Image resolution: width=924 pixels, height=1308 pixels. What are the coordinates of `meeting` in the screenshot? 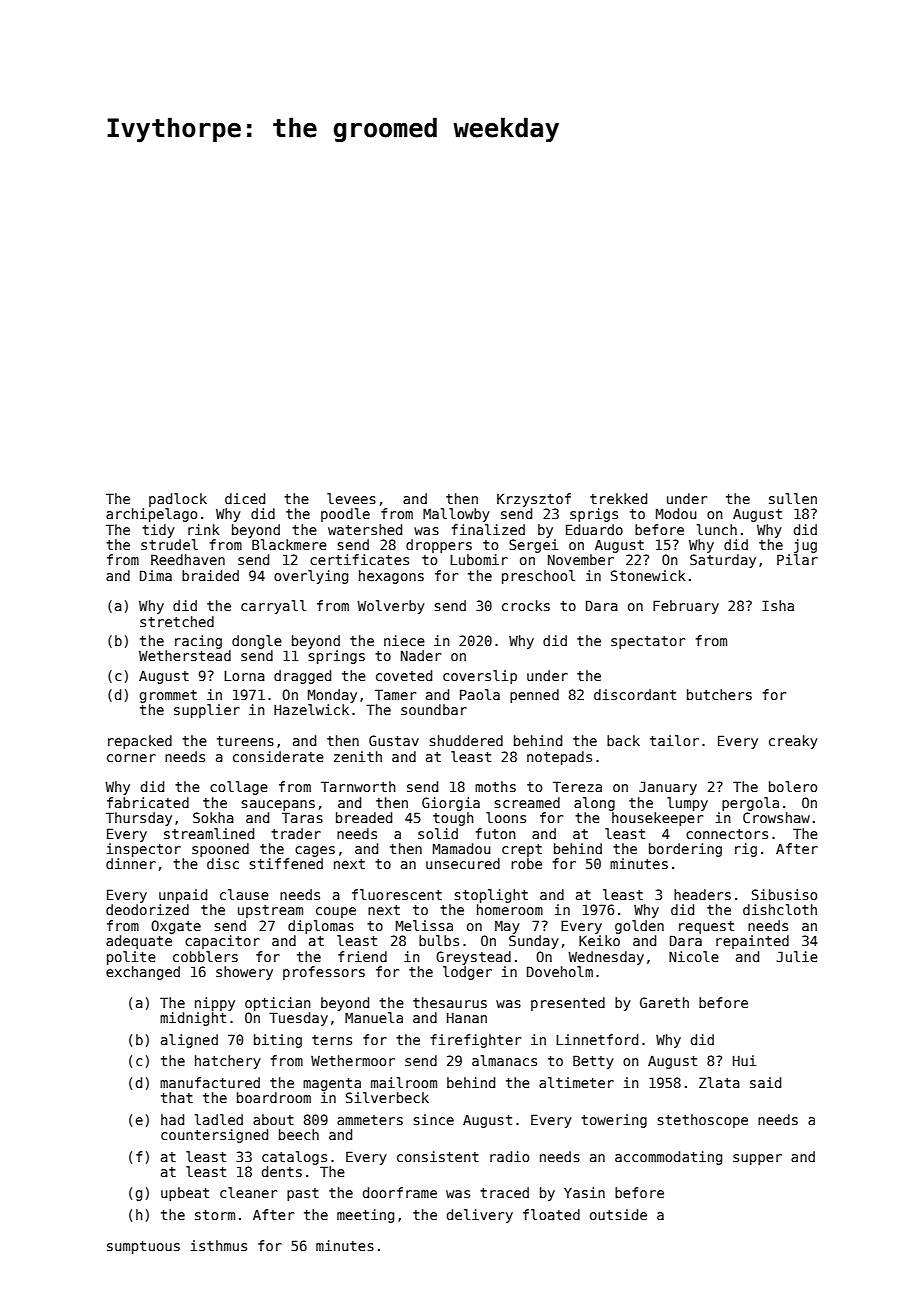 It's located at (365, 1216).
